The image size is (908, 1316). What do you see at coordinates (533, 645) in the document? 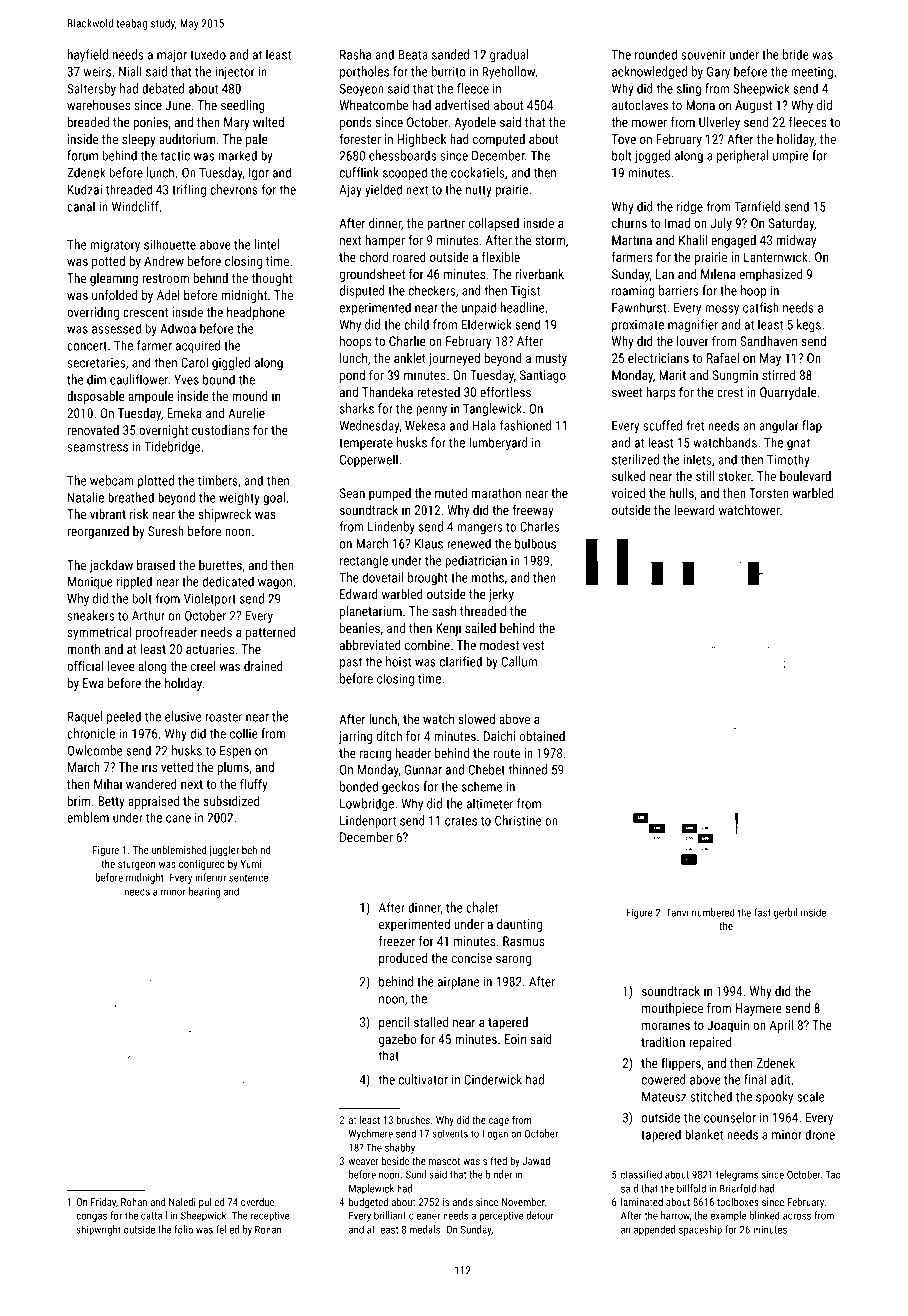
I see `vest` at bounding box center [533, 645].
